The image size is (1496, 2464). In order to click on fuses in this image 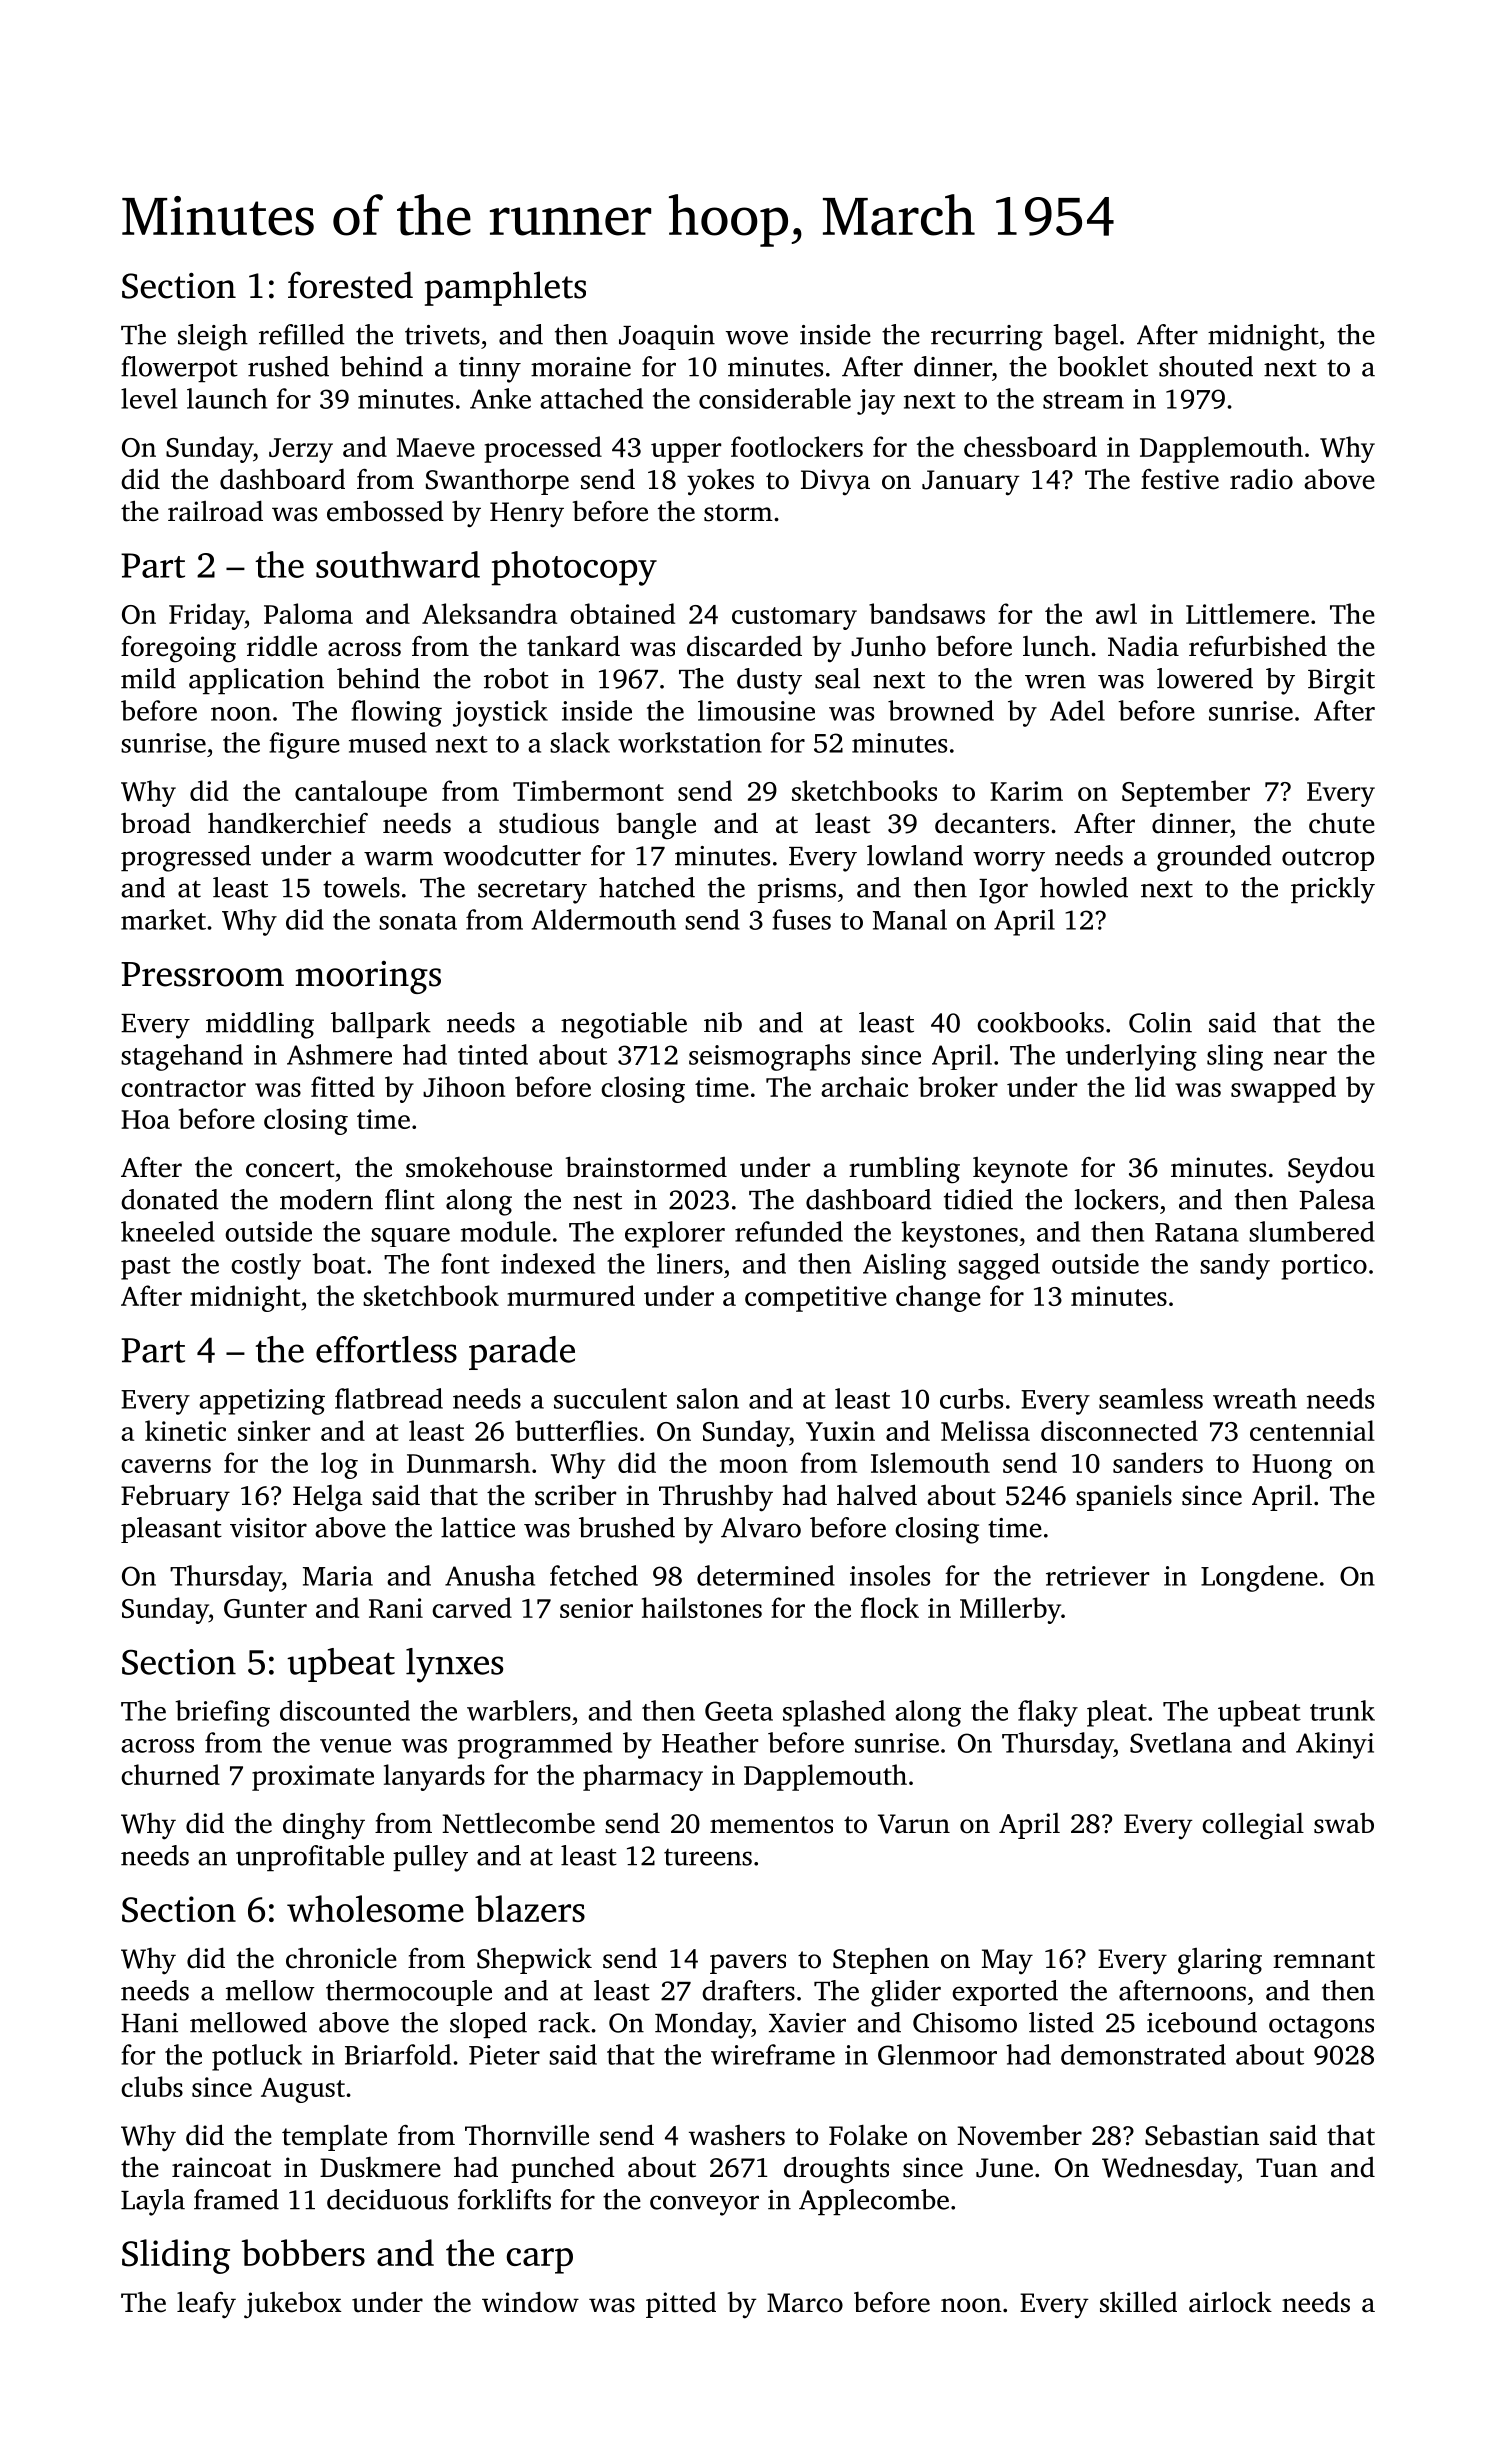, I will do `click(801, 919)`.
